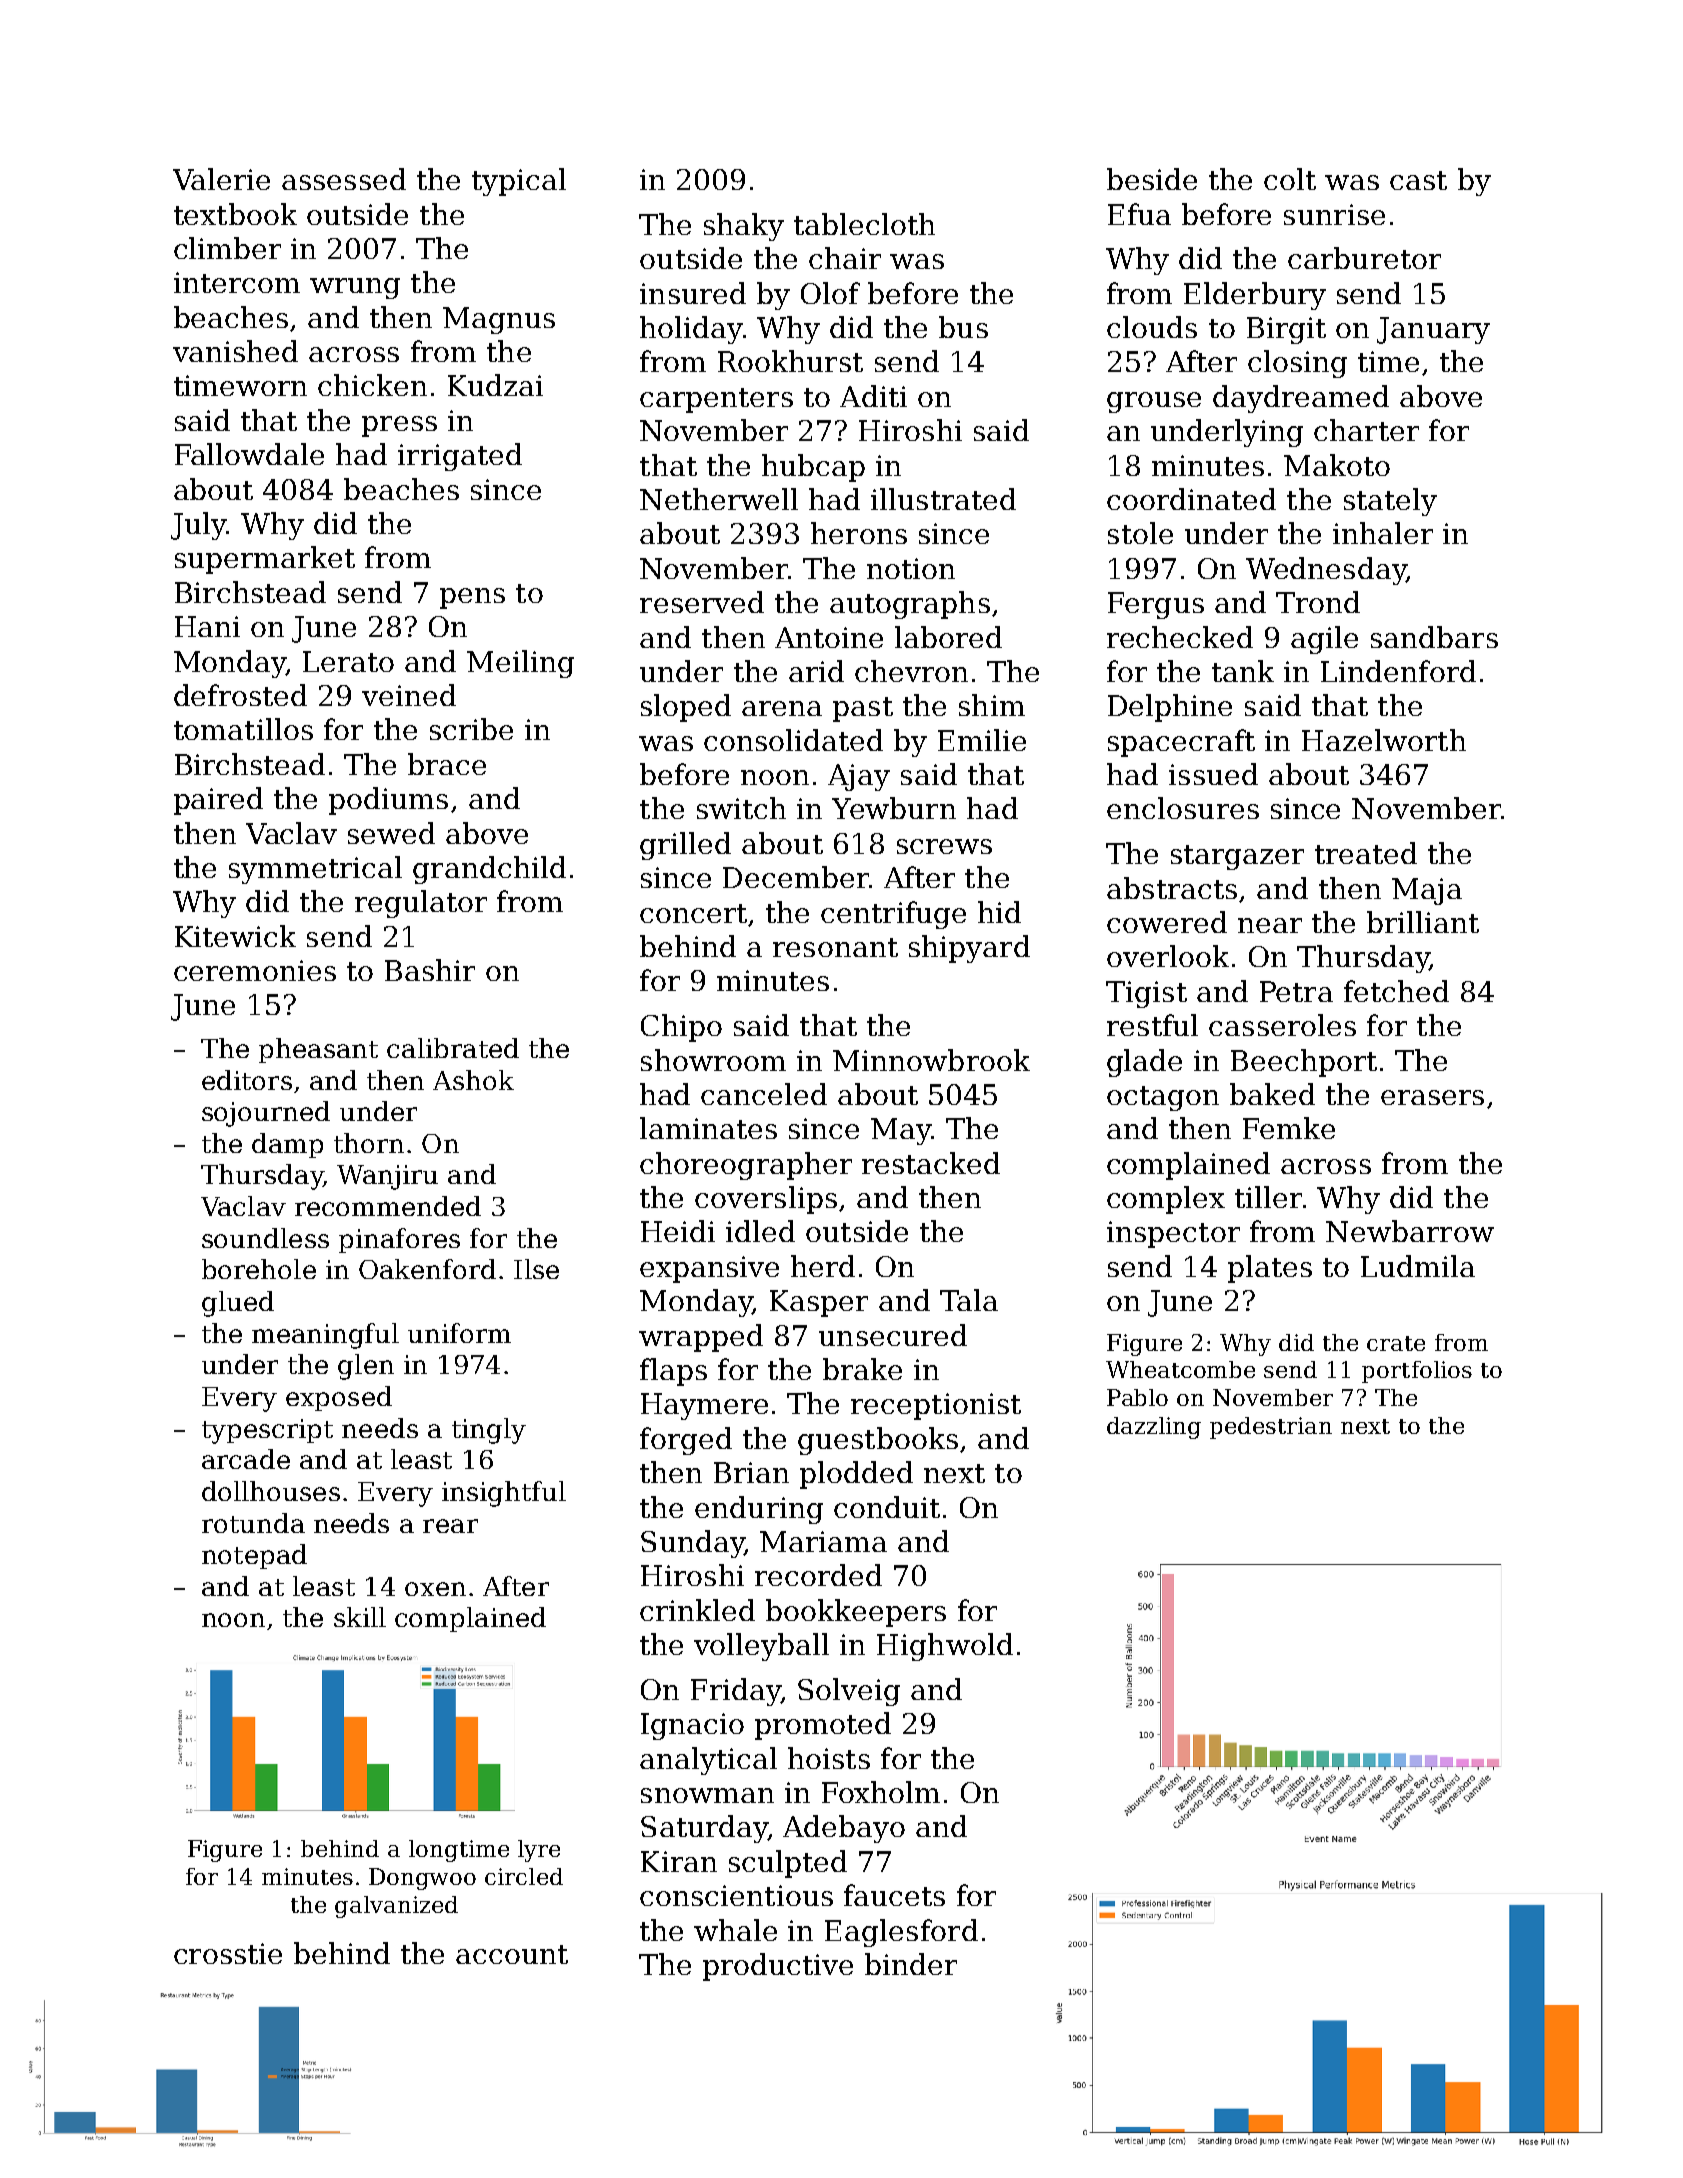 This image has height=2178, width=1683. I want to click on crosstie, so click(228, 1953).
